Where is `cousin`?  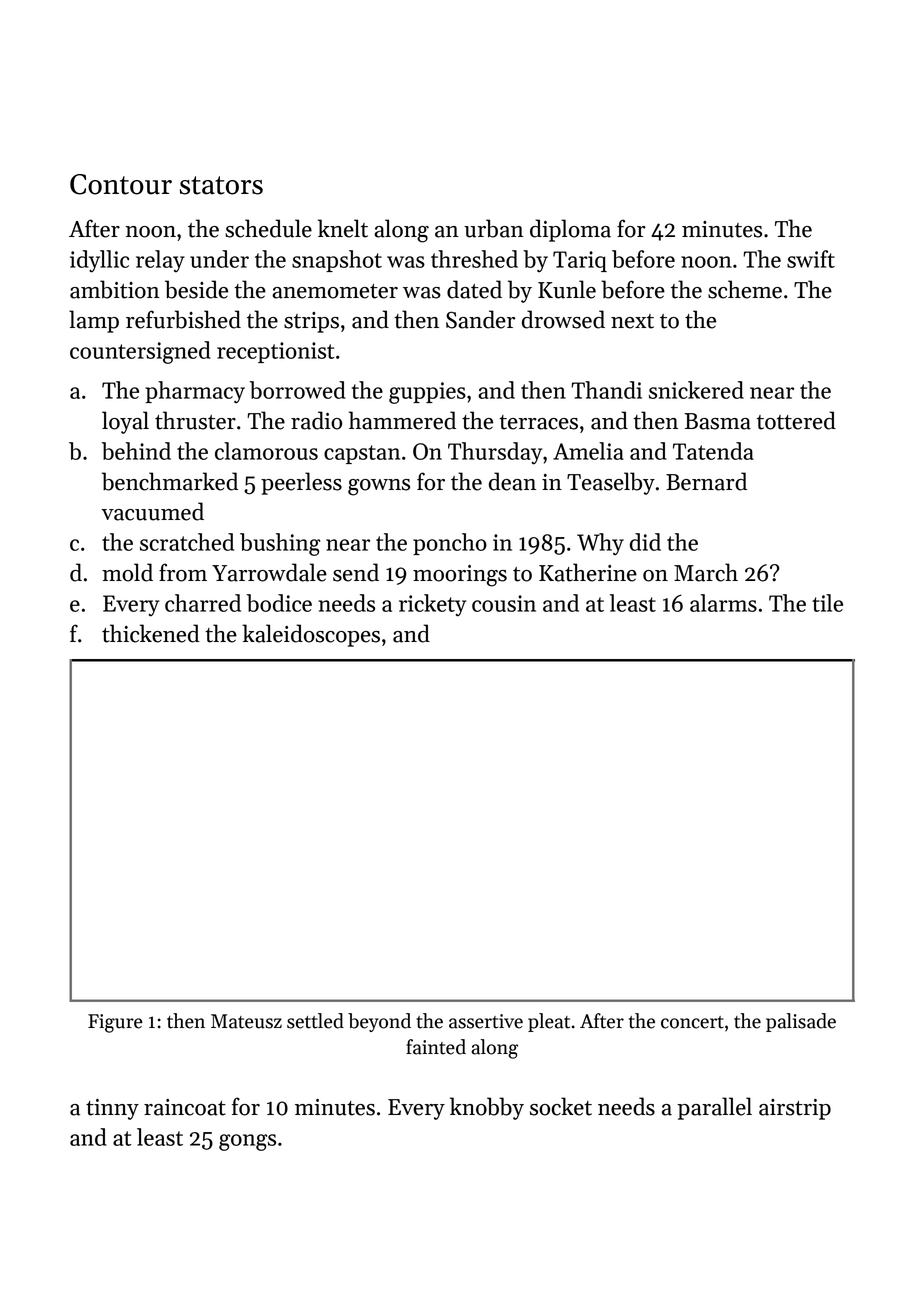 cousin is located at coordinates (504, 603).
